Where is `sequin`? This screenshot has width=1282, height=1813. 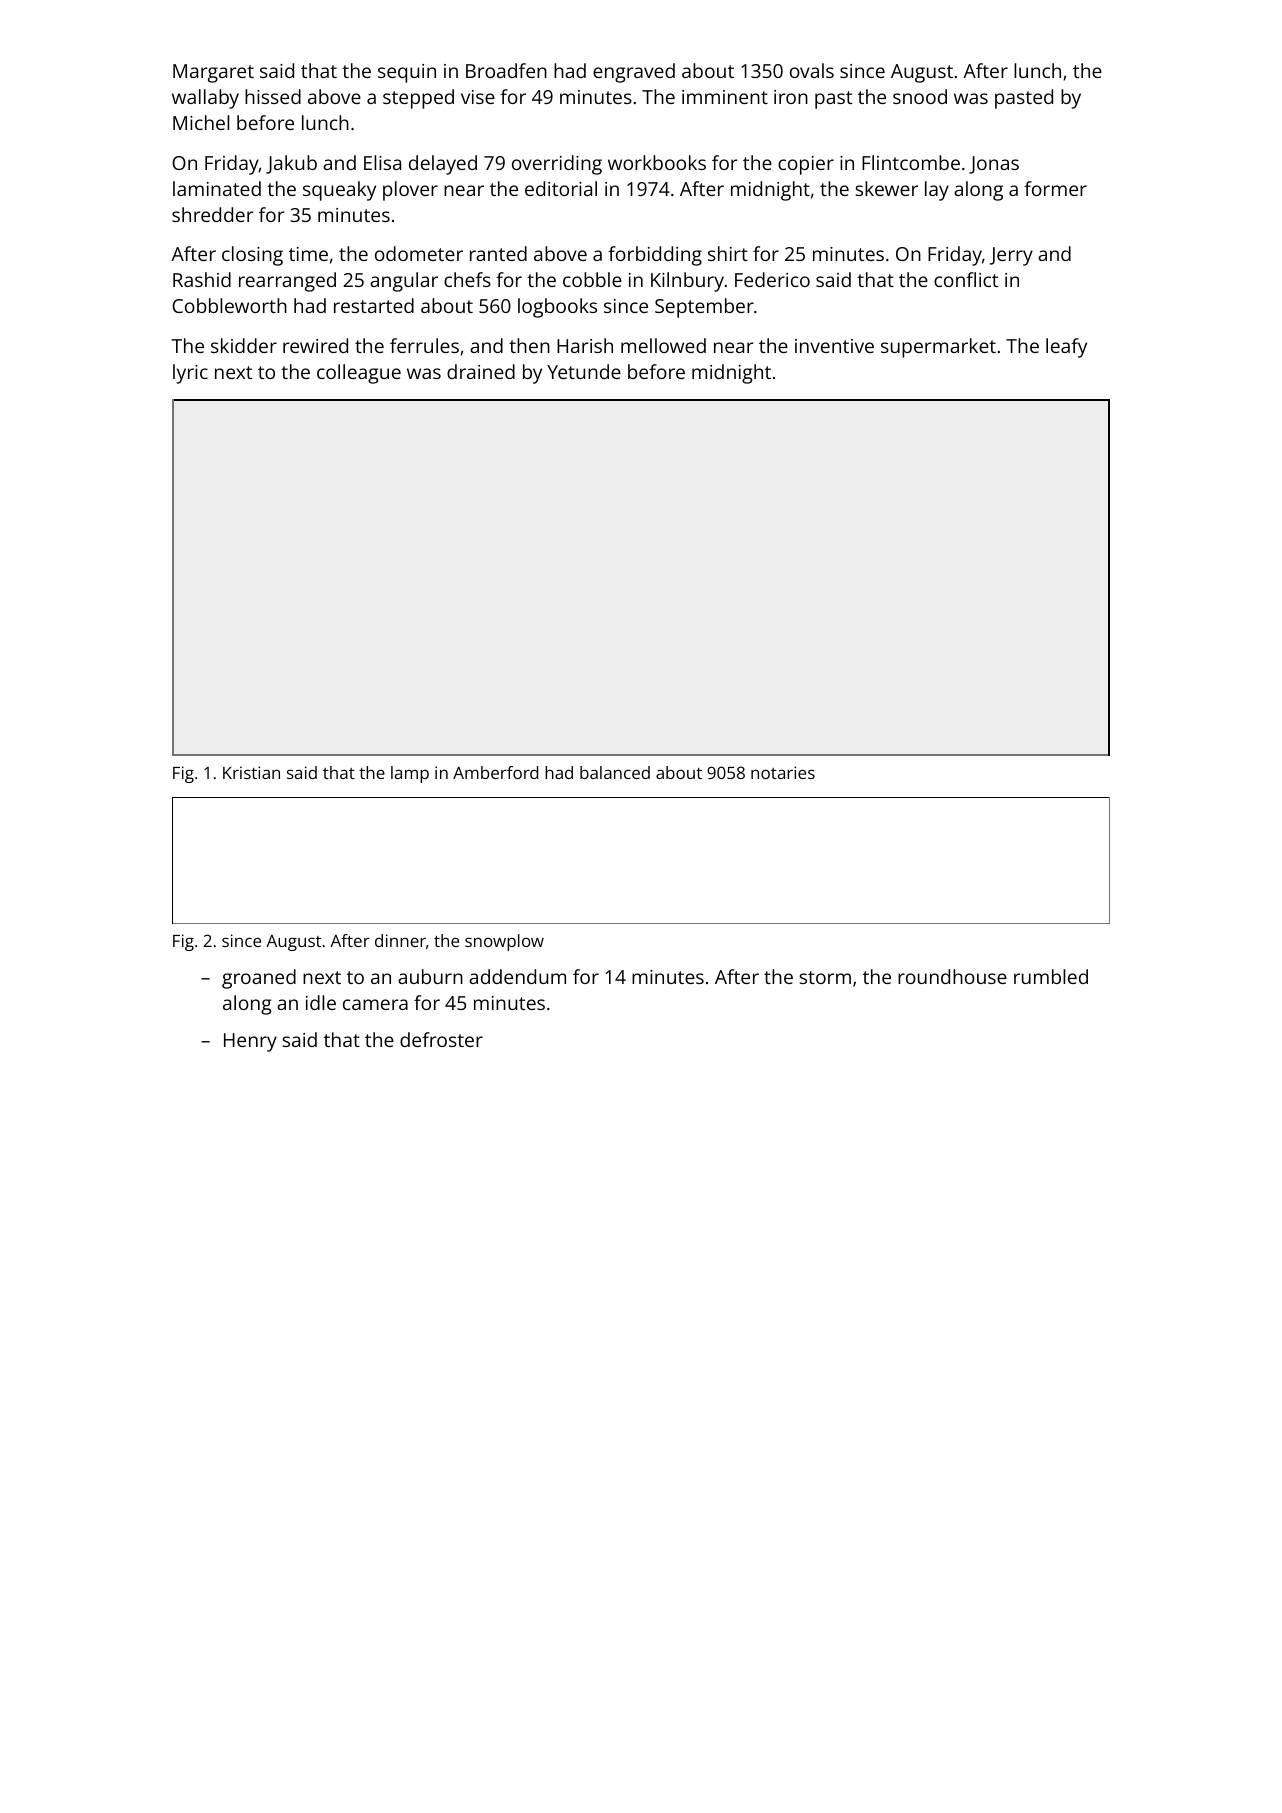 sequin is located at coordinates (407, 73).
